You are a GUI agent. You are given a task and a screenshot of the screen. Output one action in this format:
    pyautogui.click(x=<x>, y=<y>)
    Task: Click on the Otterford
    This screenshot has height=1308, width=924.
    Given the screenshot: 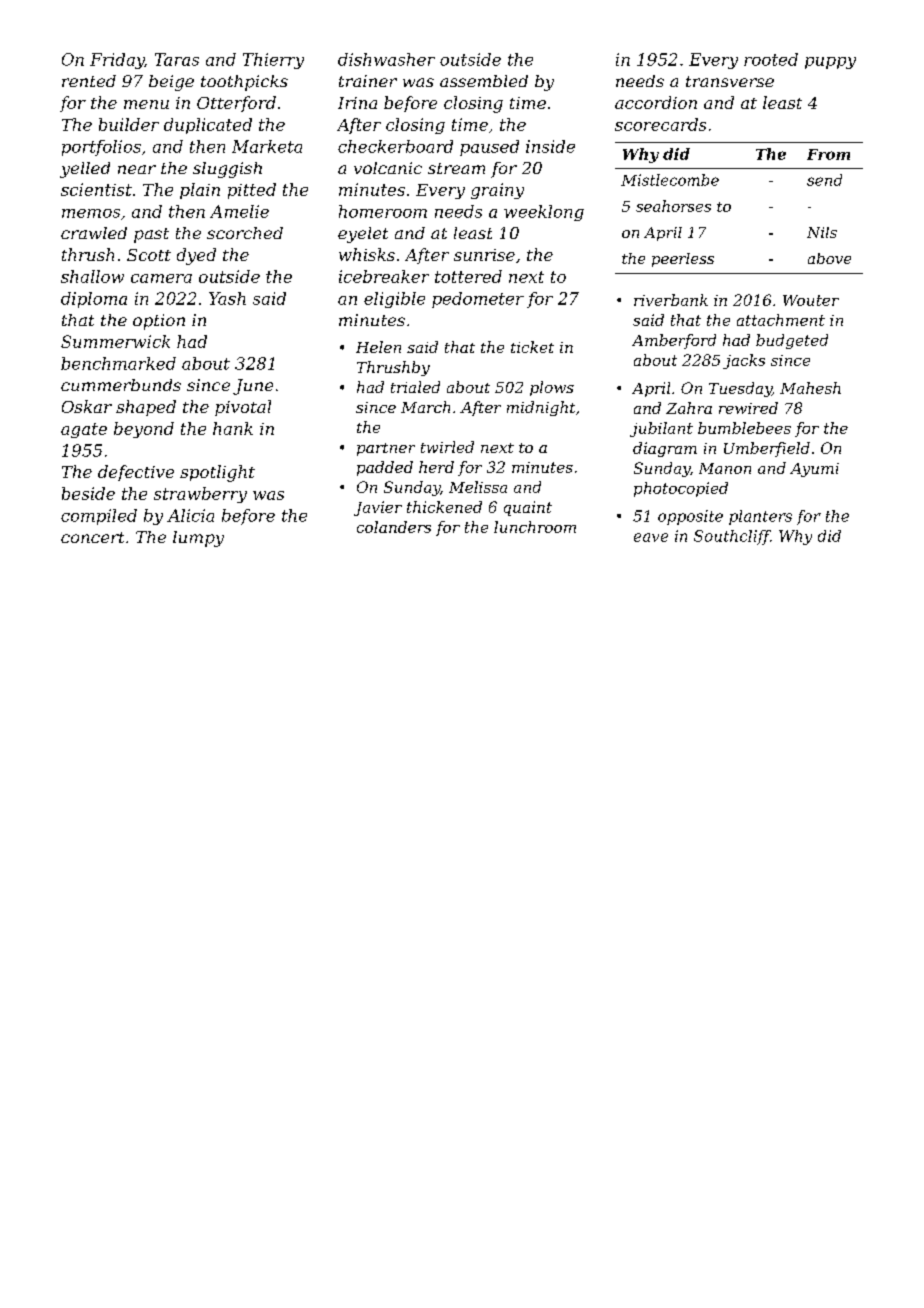 What is the action you would take?
    pyautogui.click(x=236, y=104)
